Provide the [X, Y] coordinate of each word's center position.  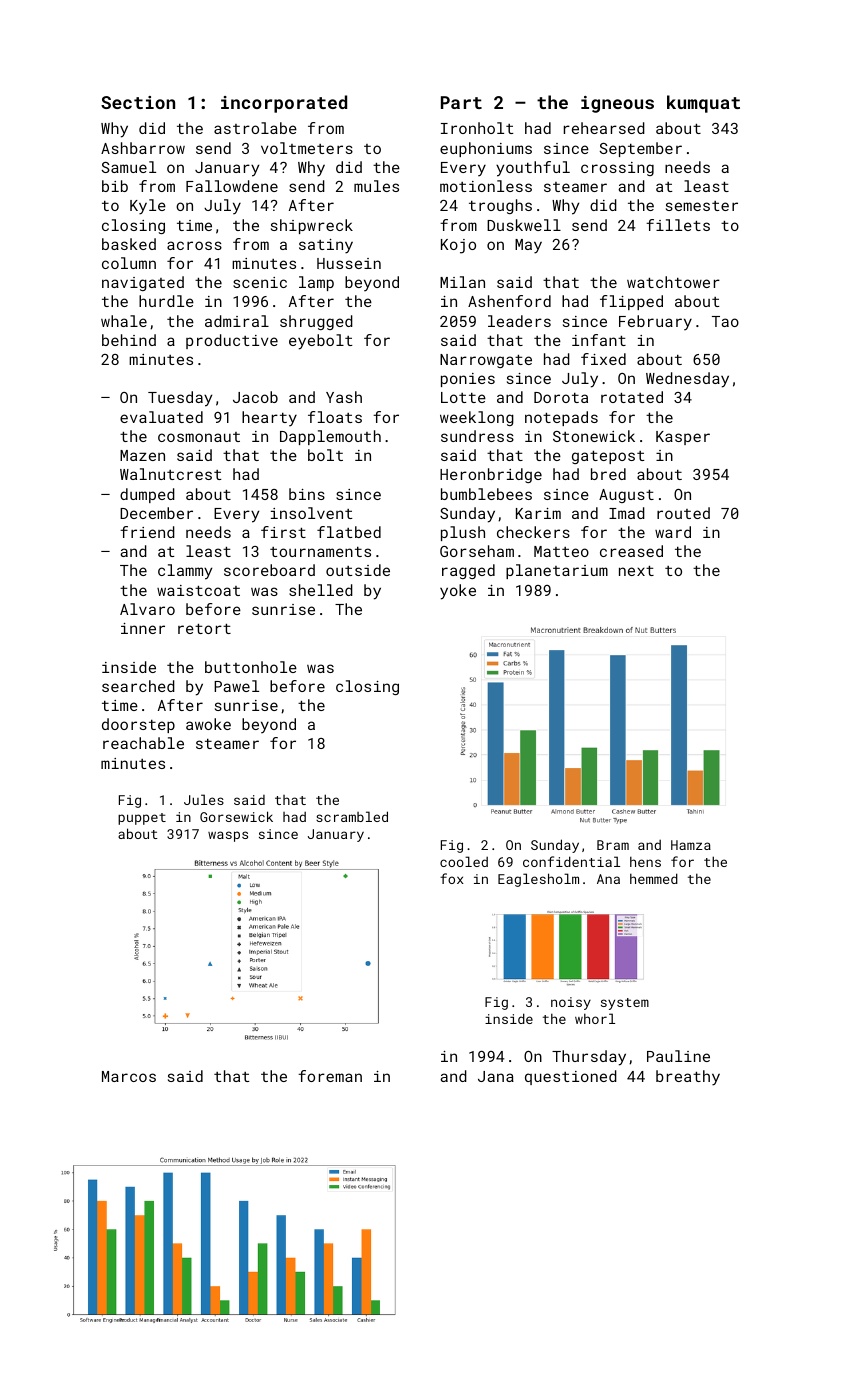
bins [307, 494]
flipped [631, 302]
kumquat [703, 104]
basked [129, 244]
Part [461, 102]
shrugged [316, 322]
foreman [330, 1076]
